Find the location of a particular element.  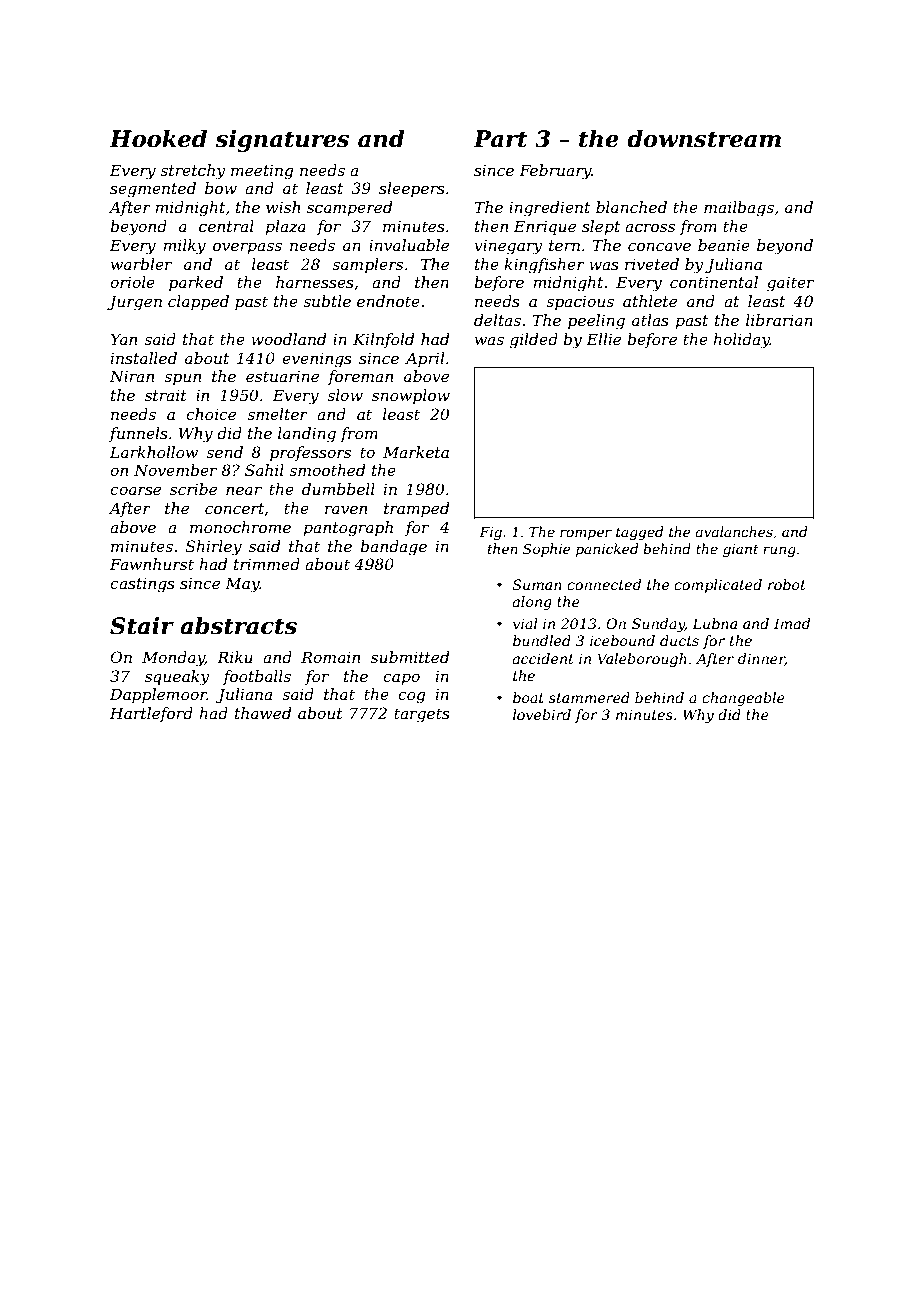

tagged is located at coordinates (639, 533).
